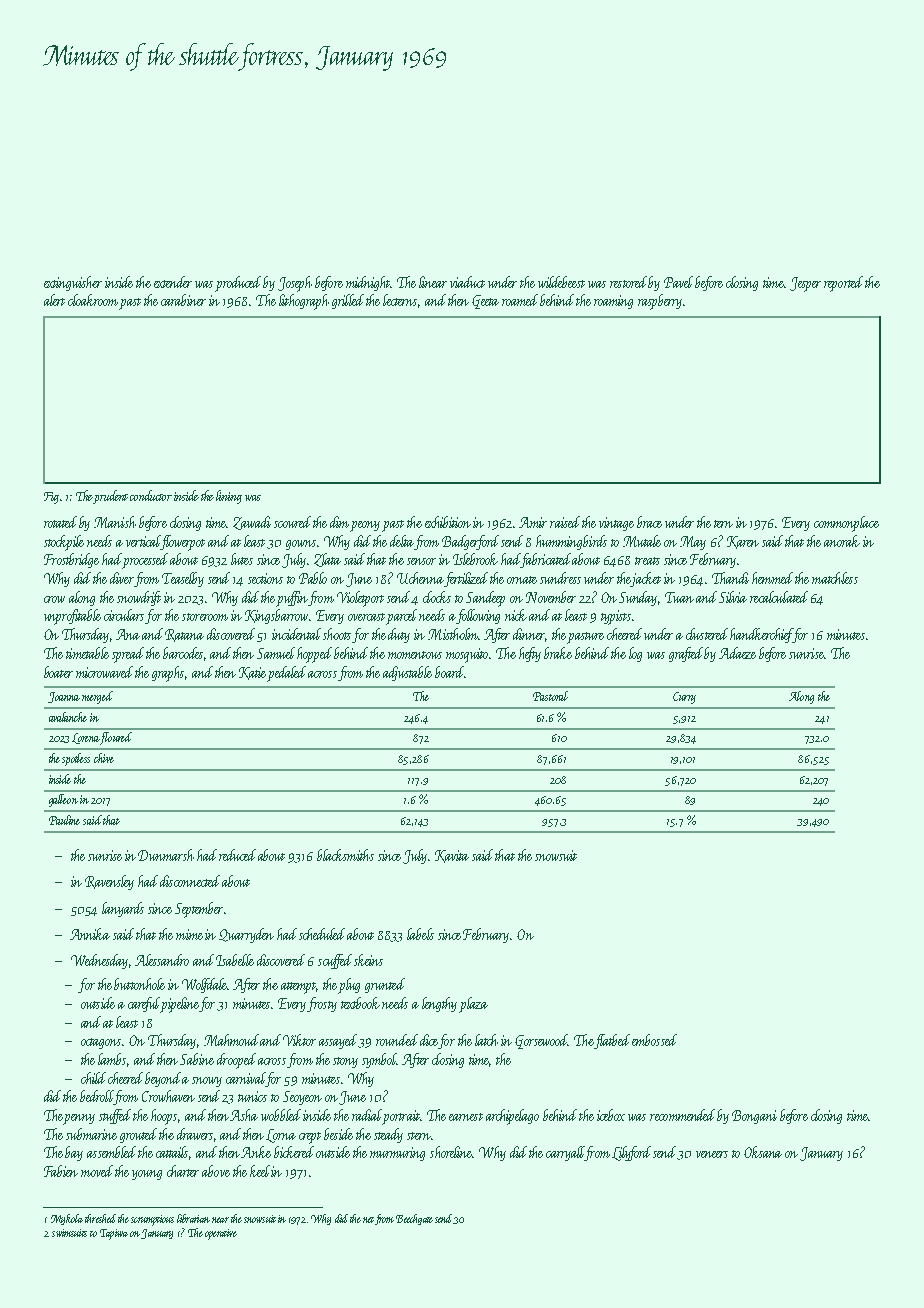  What do you see at coordinates (229, 497) in the page?
I see `lining` at bounding box center [229, 497].
